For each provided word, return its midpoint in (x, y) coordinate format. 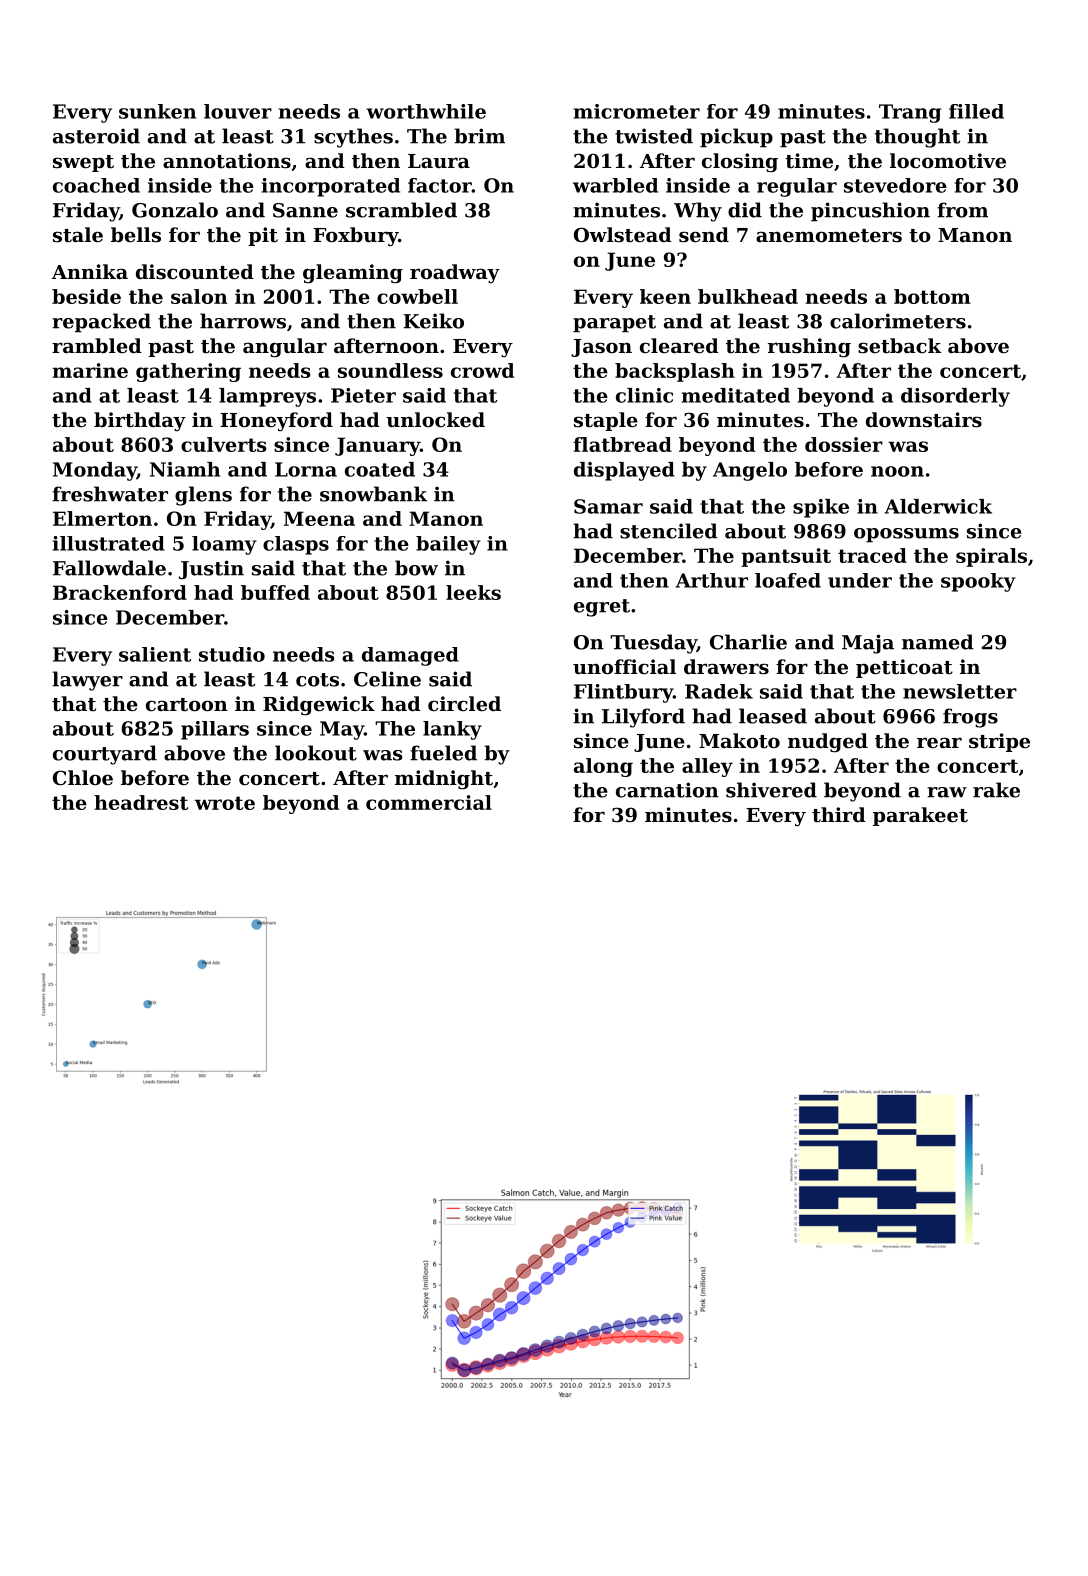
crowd (482, 370)
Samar (608, 506)
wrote (225, 803)
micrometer (637, 111)
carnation (667, 790)
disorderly (955, 397)
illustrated (109, 543)
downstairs (924, 420)
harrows (243, 321)
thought (917, 138)
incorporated (331, 187)
